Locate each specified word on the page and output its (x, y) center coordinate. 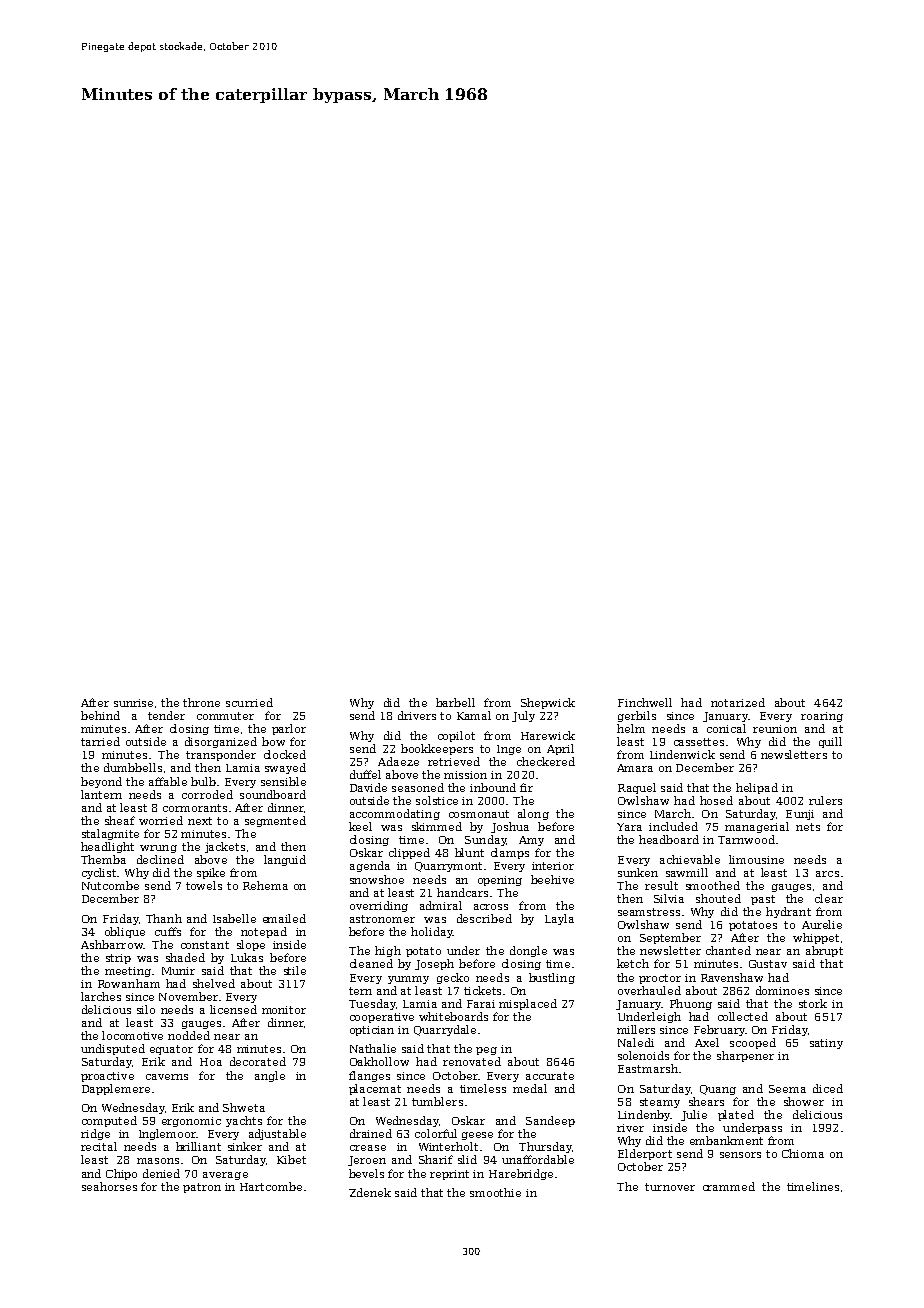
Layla (559, 919)
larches (101, 996)
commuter (225, 716)
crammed (729, 1186)
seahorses (109, 1186)
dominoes (782, 990)
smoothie (495, 1192)
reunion (775, 729)
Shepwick (548, 703)
